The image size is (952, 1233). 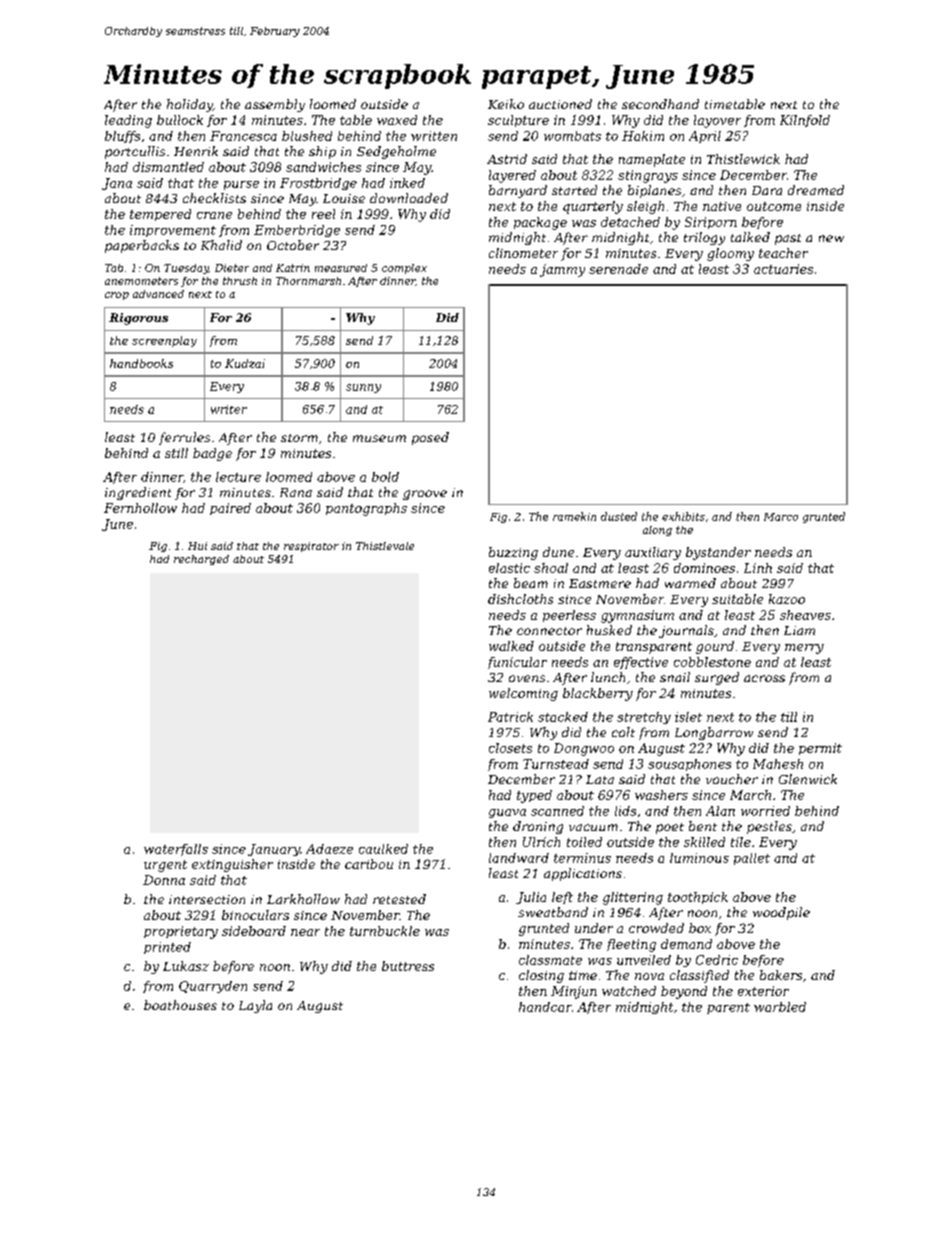 I want to click on jammy, so click(x=562, y=270).
